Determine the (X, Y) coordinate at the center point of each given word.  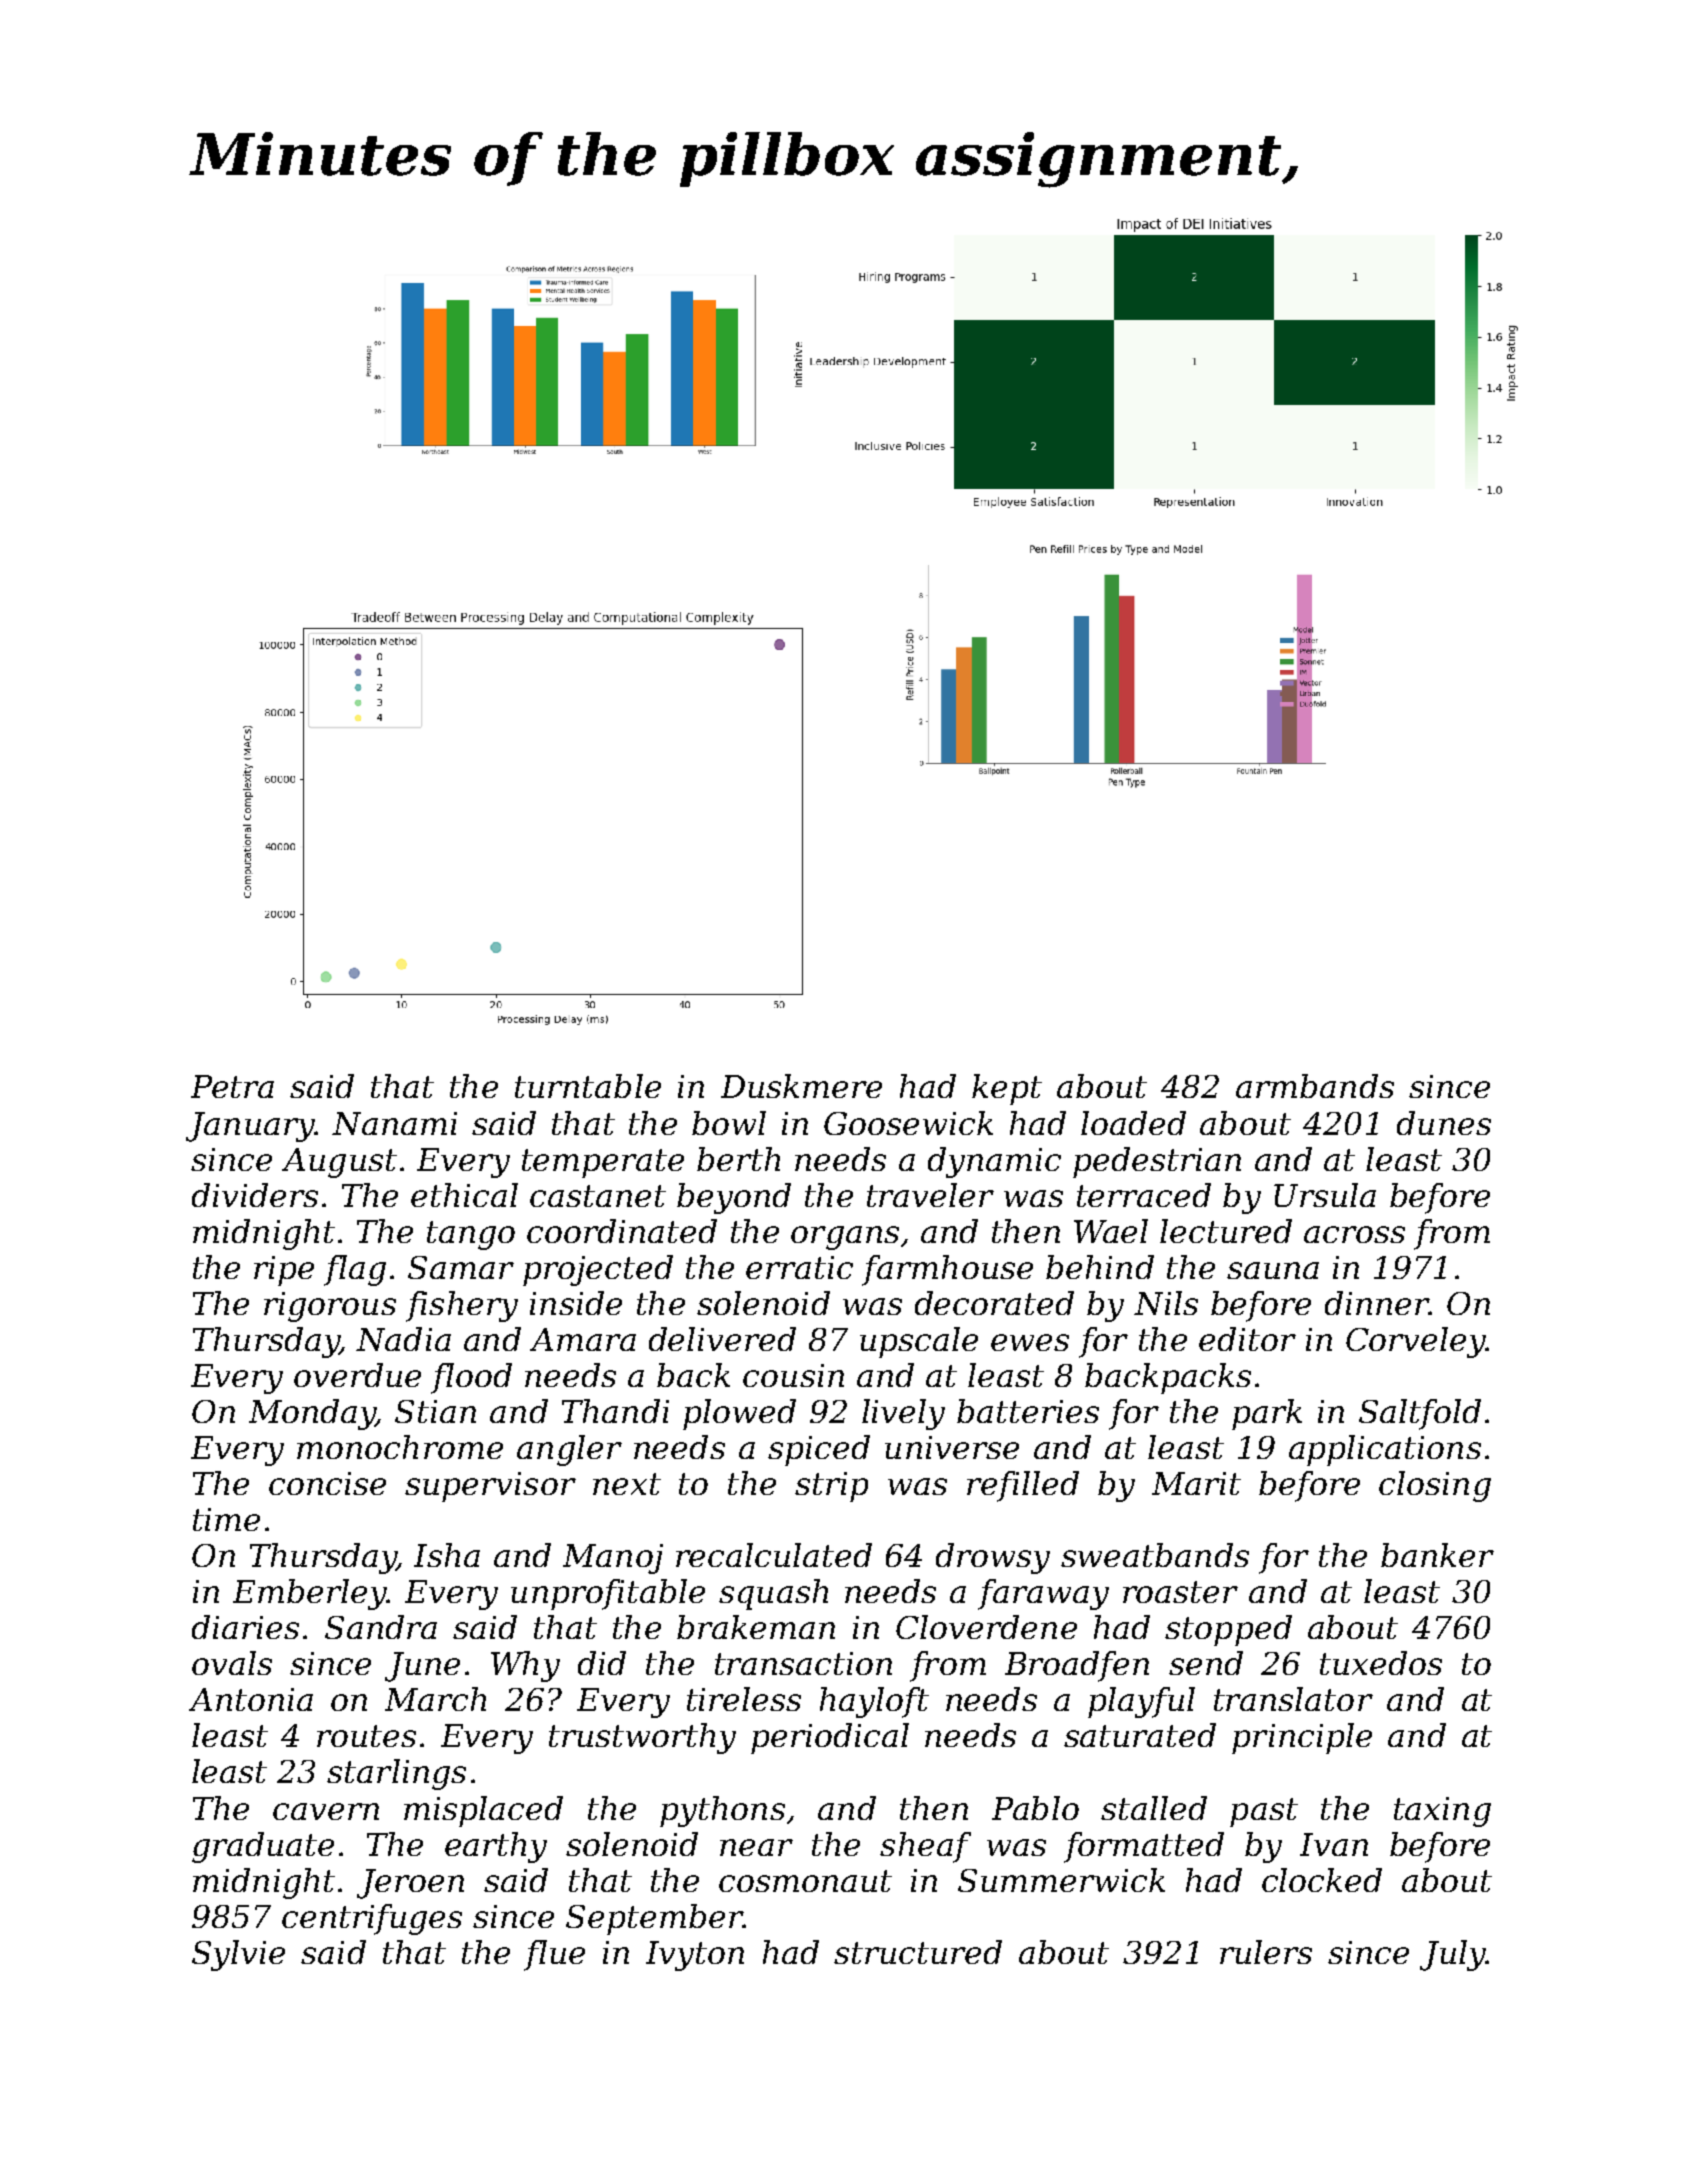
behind (1100, 1267)
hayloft (874, 1702)
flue (554, 1955)
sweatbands (1155, 1555)
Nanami (394, 1123)
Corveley (1416, 1342)
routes (366, 1736)
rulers (1266, 1952)
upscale (919, 1342)
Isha (447, 1555)
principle (1302, 1738)
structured (918, 1952)
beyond (734, 1198)
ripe (284, 1271)
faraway (1043, 1594)
